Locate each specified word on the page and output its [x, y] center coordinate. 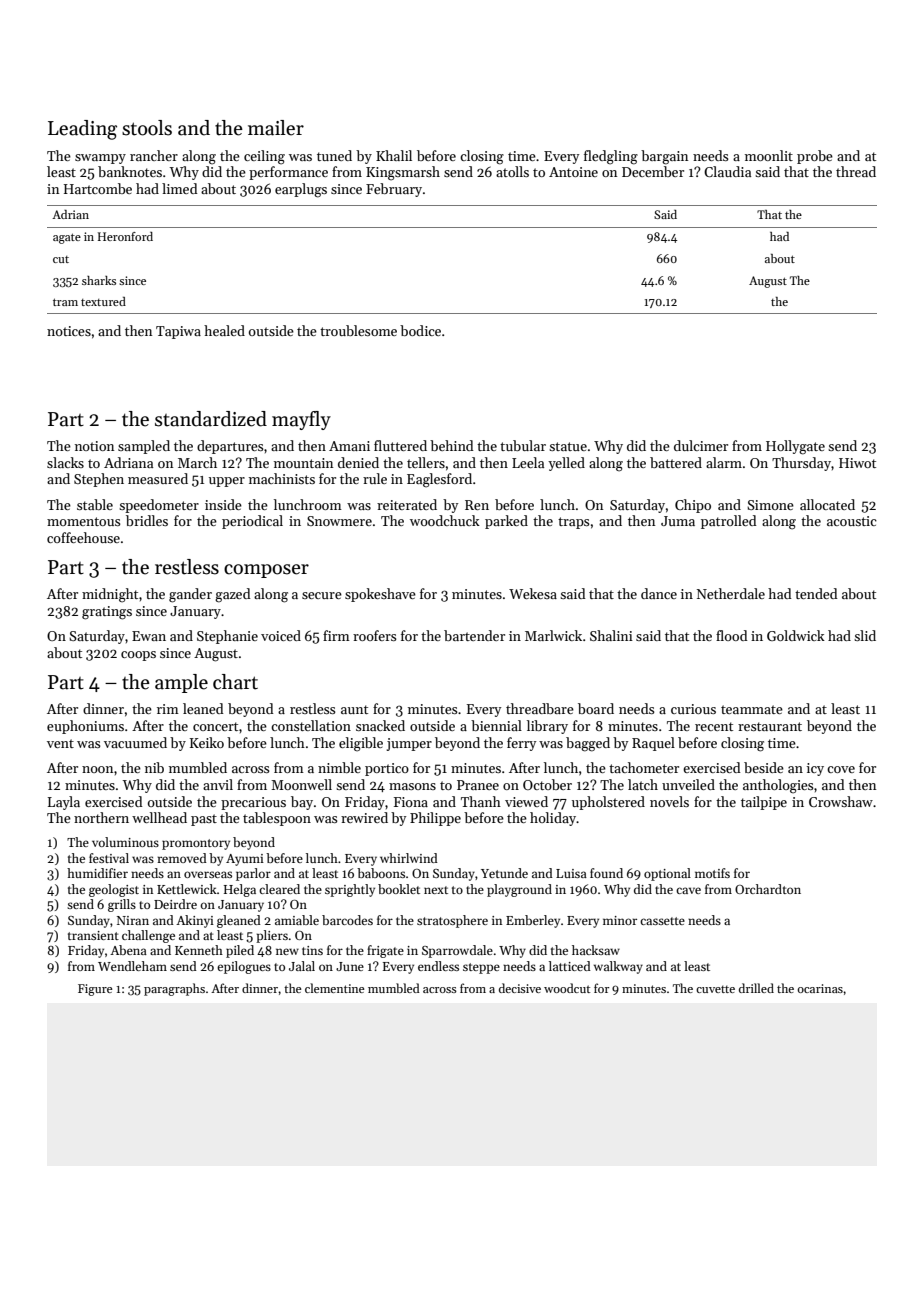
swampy [100, 159]
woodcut [567, 988]
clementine [334, 988]
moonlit [769, 155]
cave [688, 890]
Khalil [394, 155]
